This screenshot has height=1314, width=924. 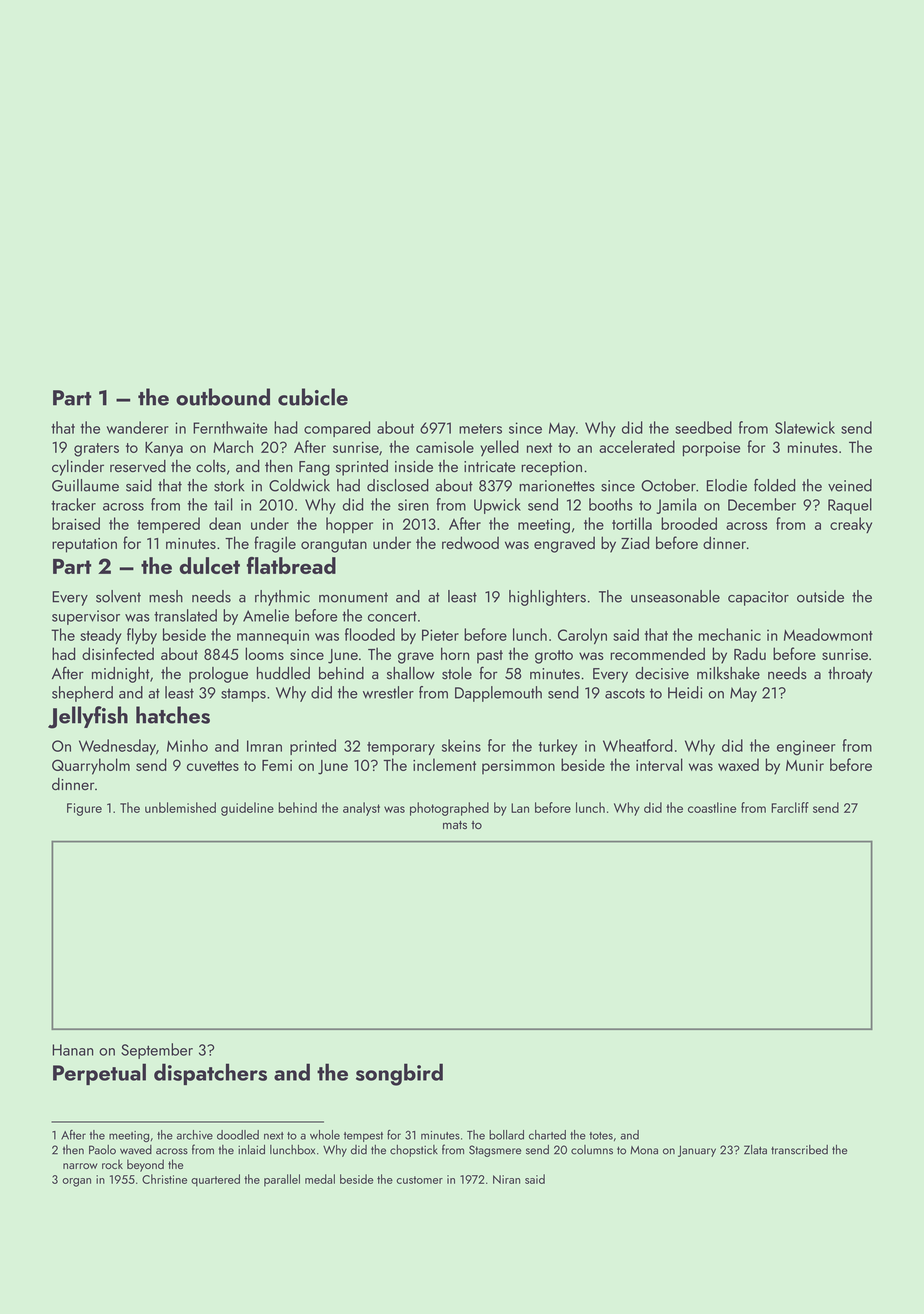 What do you see at coordinates (625, 693) in the screenshot?
I see `ascots` at bounding box center [625, 693].
